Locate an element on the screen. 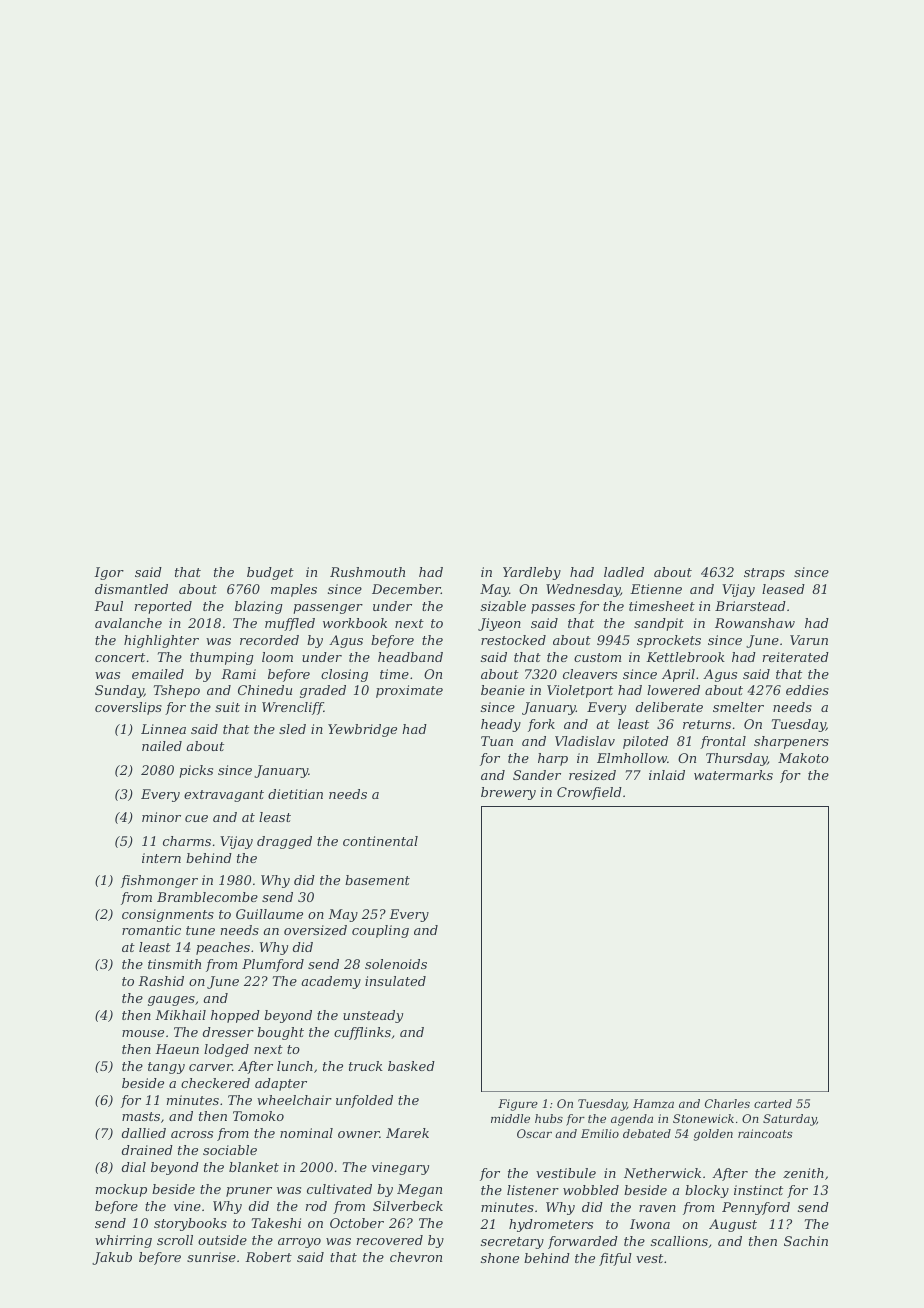 This screenshot has height=1308, width=924. Sander is located at coordinates (537, 775).
